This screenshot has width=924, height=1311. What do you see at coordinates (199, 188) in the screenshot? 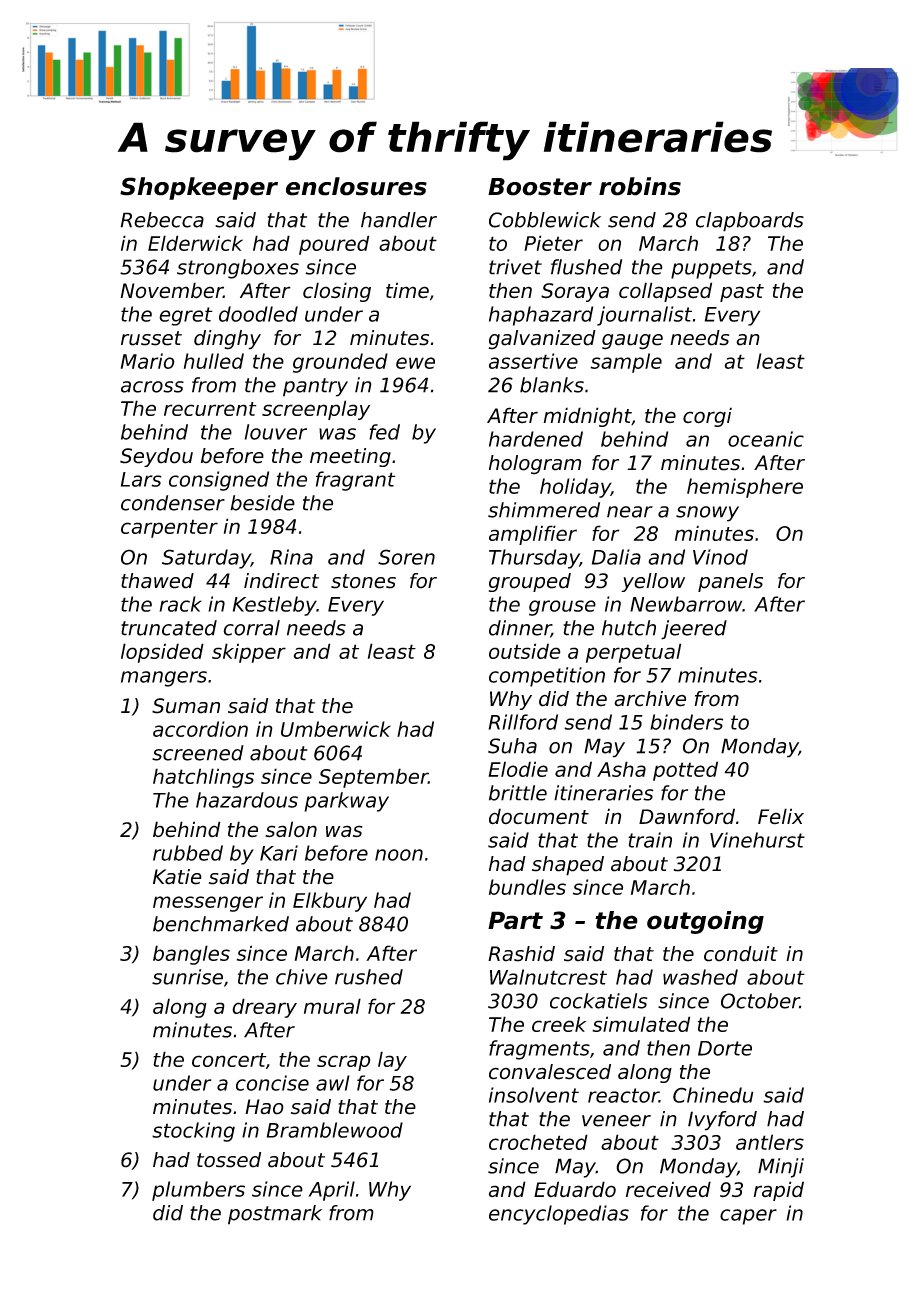
I see `Shopkeeper` at bounding box center [199, 188].
